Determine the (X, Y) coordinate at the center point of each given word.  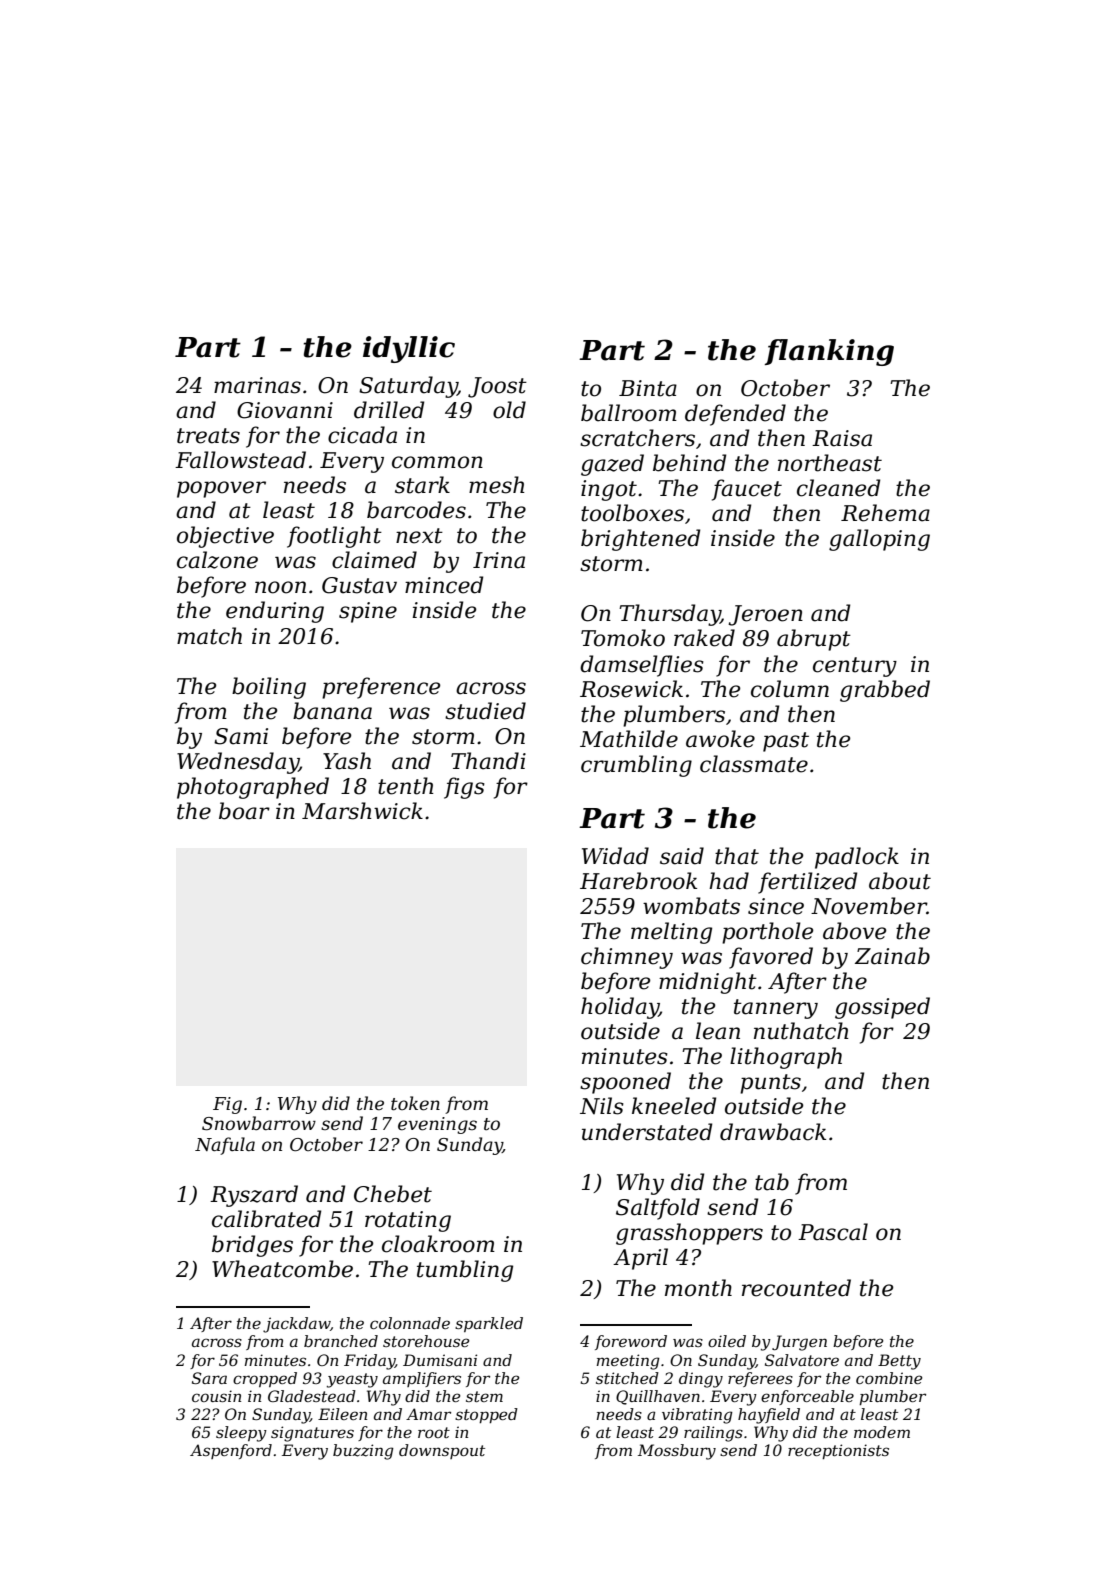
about (900, 881)
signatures (312, 1434)
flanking (829, 352)
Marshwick (362, 811)
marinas (257, 385)
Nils (602, 1106)
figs (464, 788)
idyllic (409, 349)
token (415, 1103)
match (209, 636)
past (786, 742)
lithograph (786, 1058)
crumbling (636, 766)
